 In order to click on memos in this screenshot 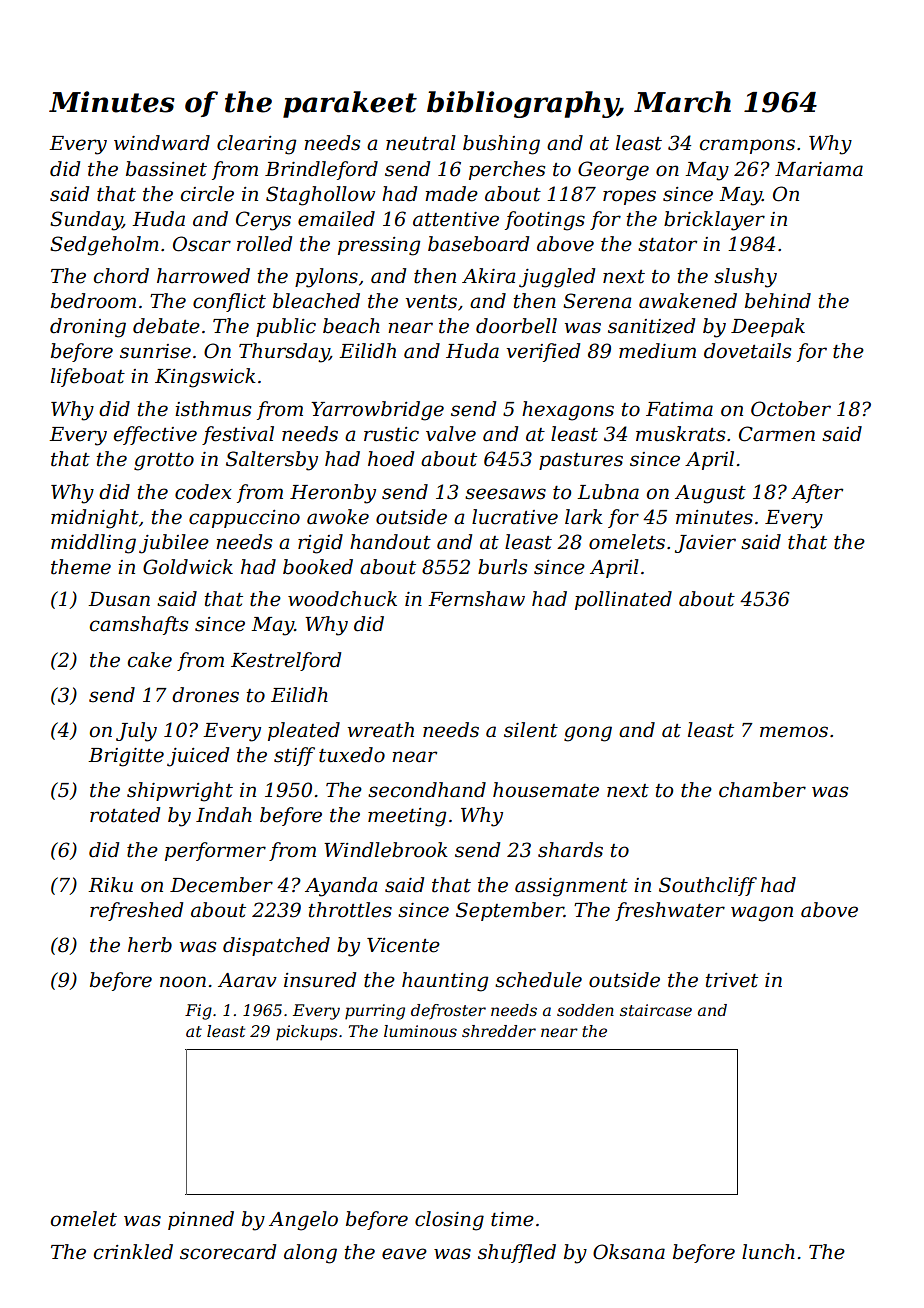, I will do `click(794, 732)`.
